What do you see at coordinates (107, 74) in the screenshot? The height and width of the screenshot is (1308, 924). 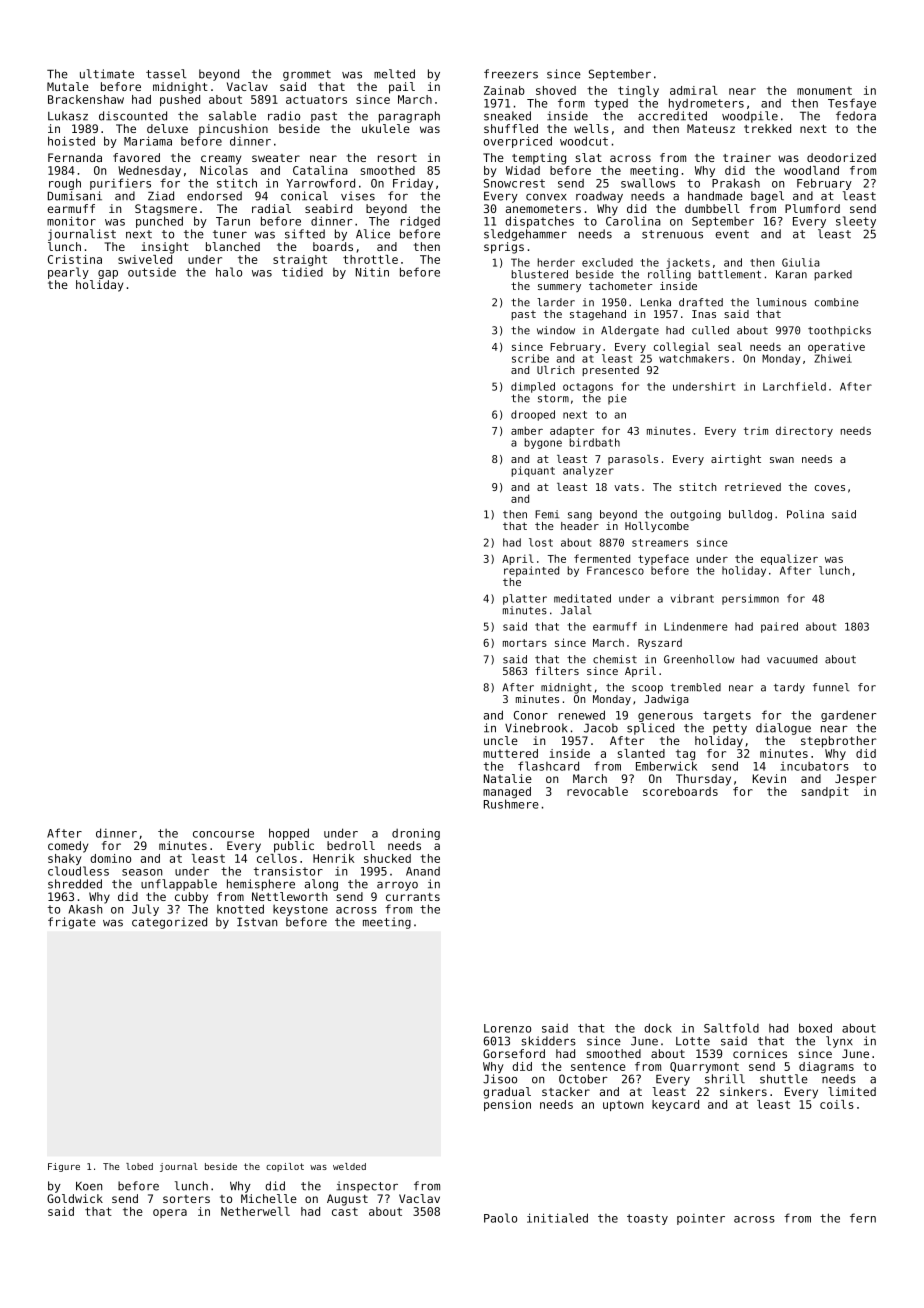 I see `ultimate` at bounding box center [107, 74].
